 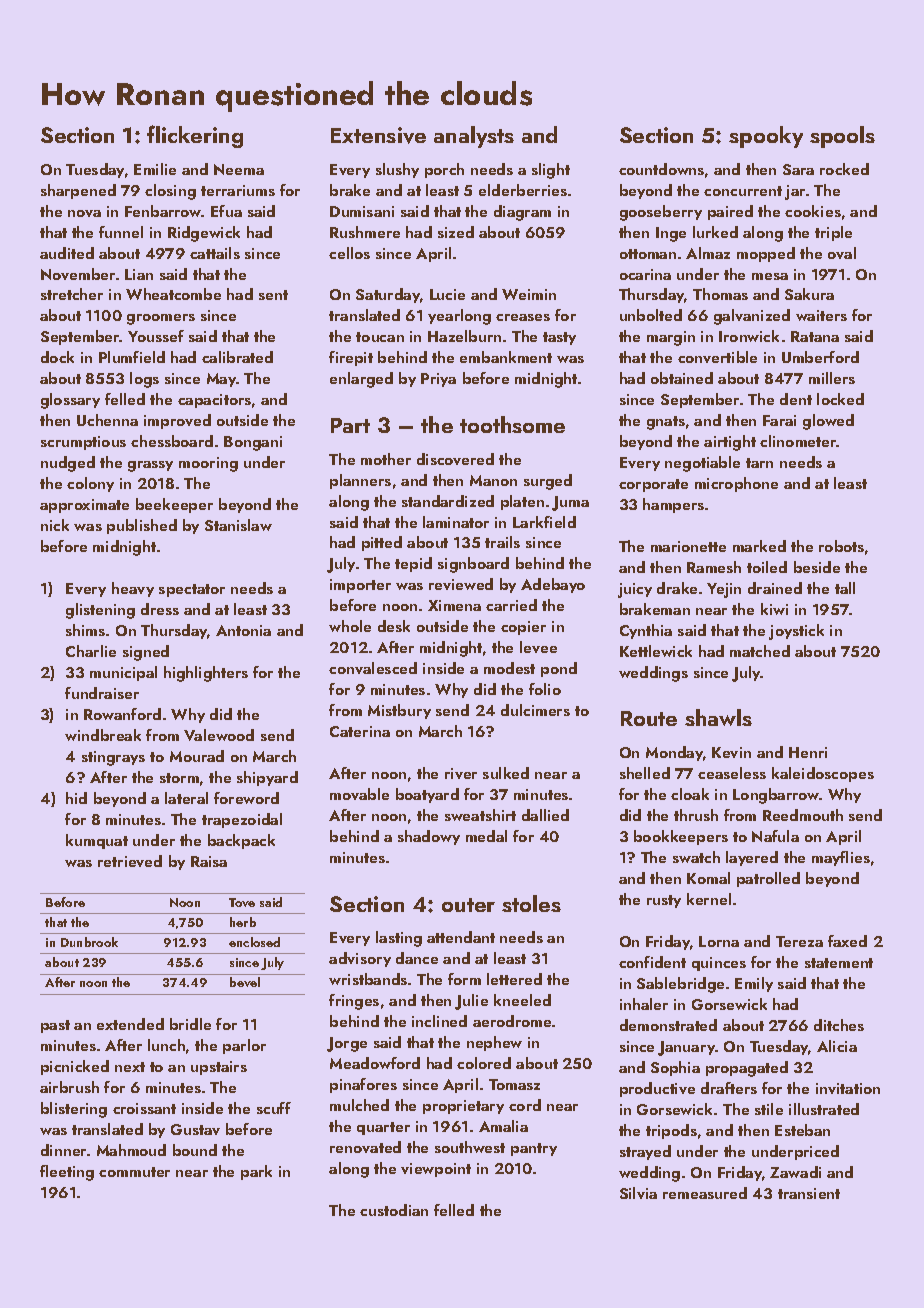 I want to click on river, so click(x=461, y=773).
